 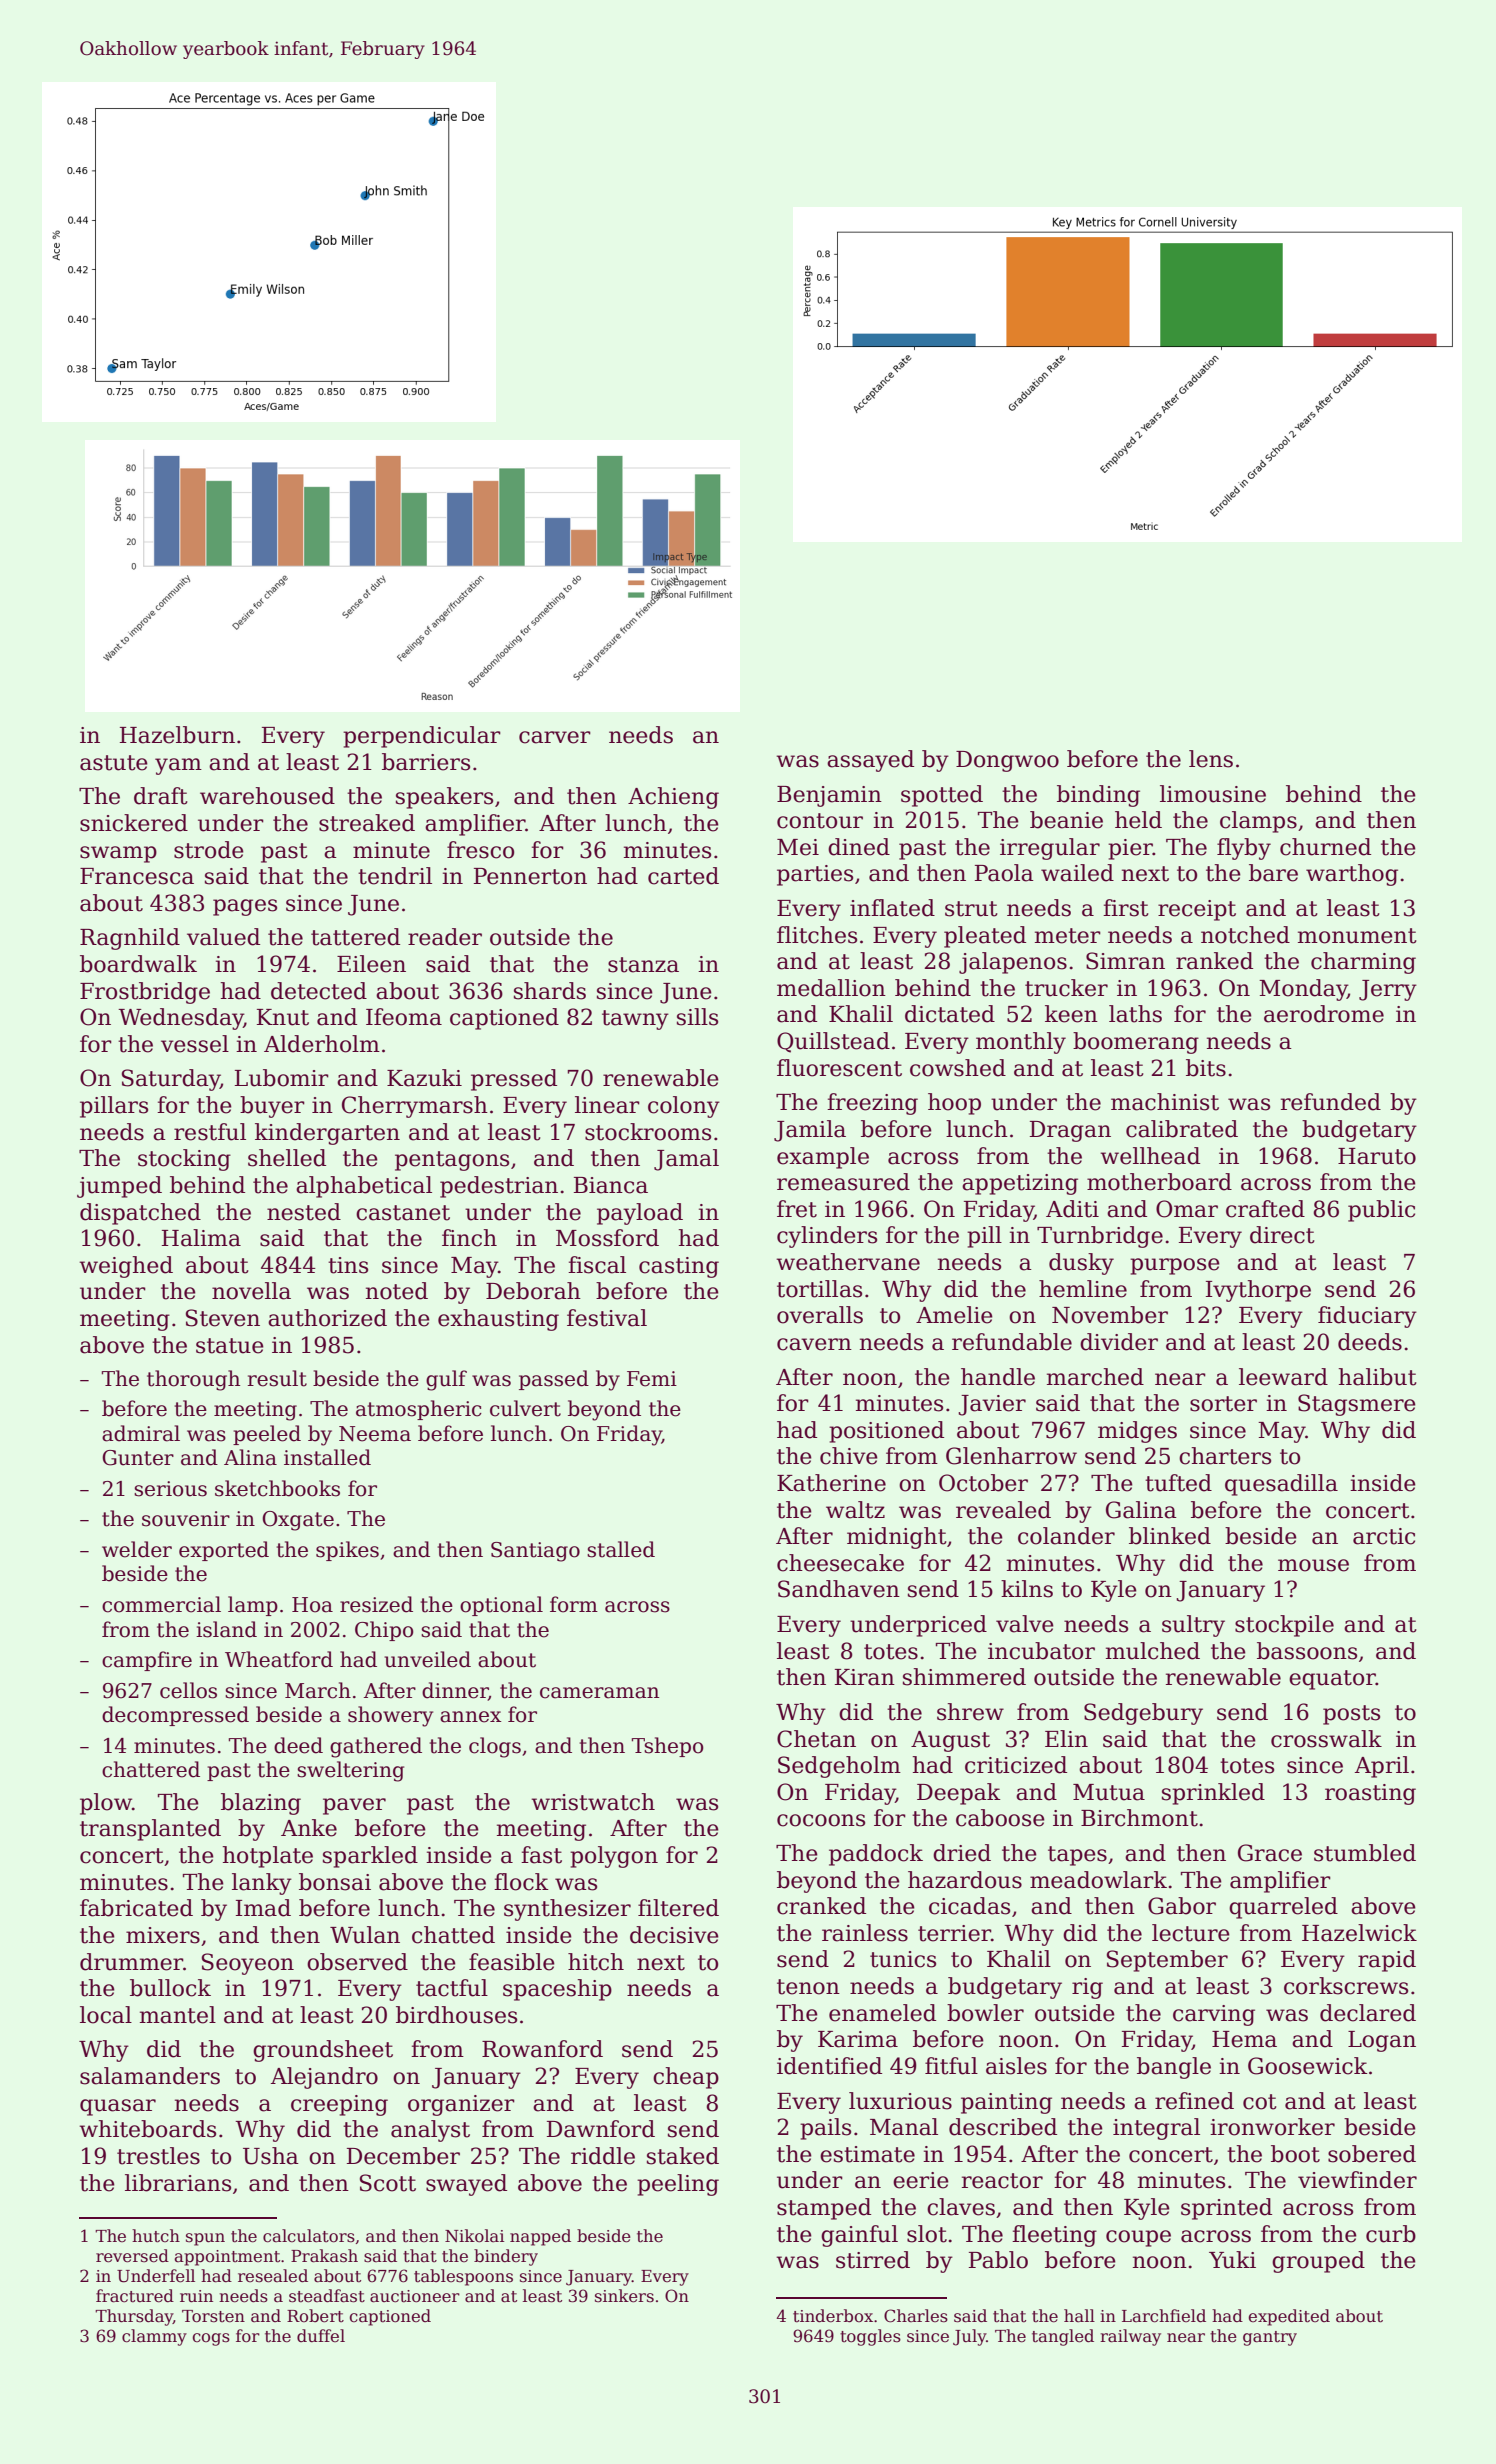 I want to click on machinist, so click(x=1165, y=1102).
